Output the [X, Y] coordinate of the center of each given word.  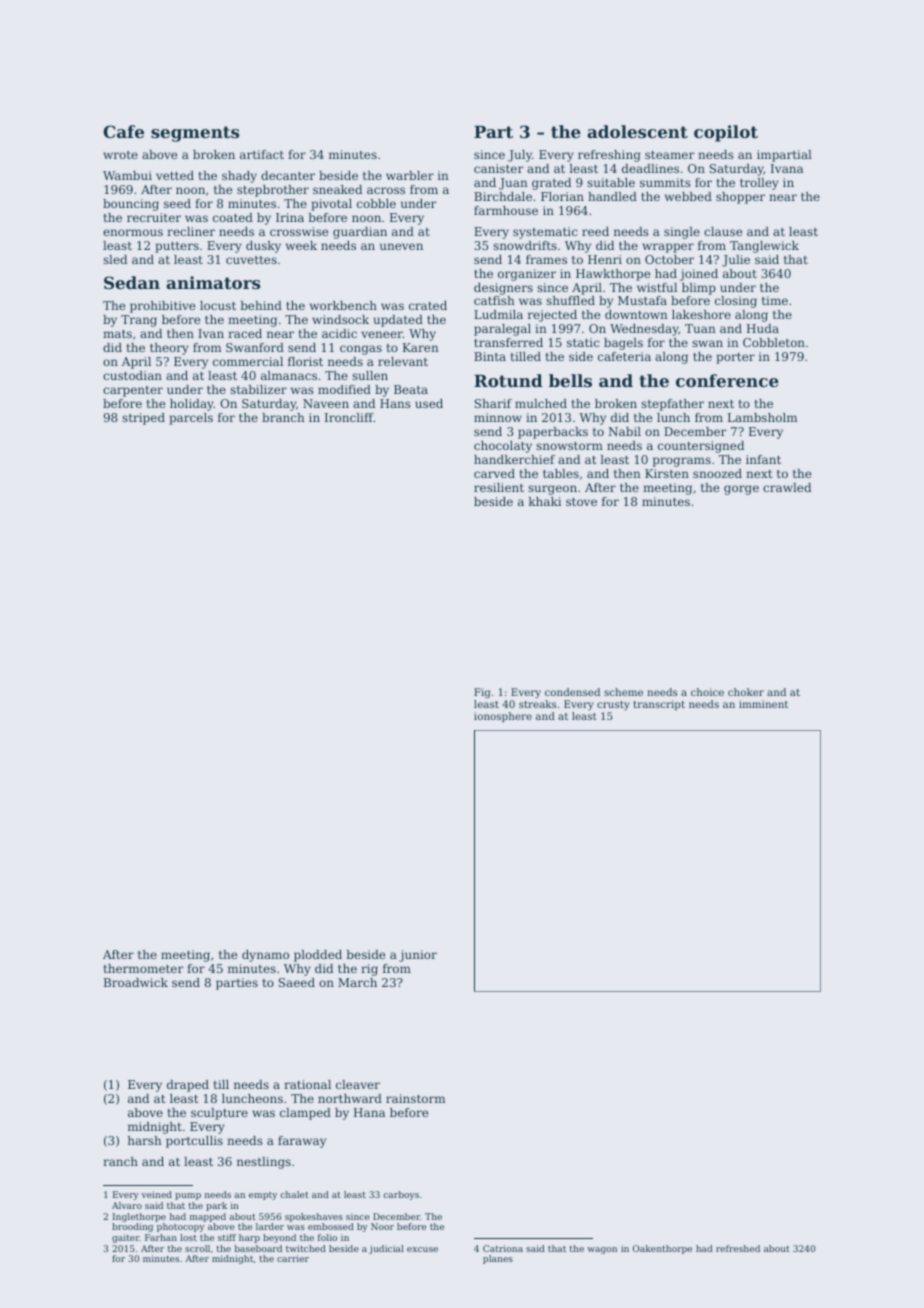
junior [418, 956]
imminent [763, 704]
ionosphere [503, 717]
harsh [145, 1140]
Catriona [503, 1248]
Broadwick [136, 982]
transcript [659, 705]
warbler [410, 175]
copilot [726, 133]
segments [195, 134]
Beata [411, 389]
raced [245, 333]
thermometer [143, 968]
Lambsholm [762, 417]
